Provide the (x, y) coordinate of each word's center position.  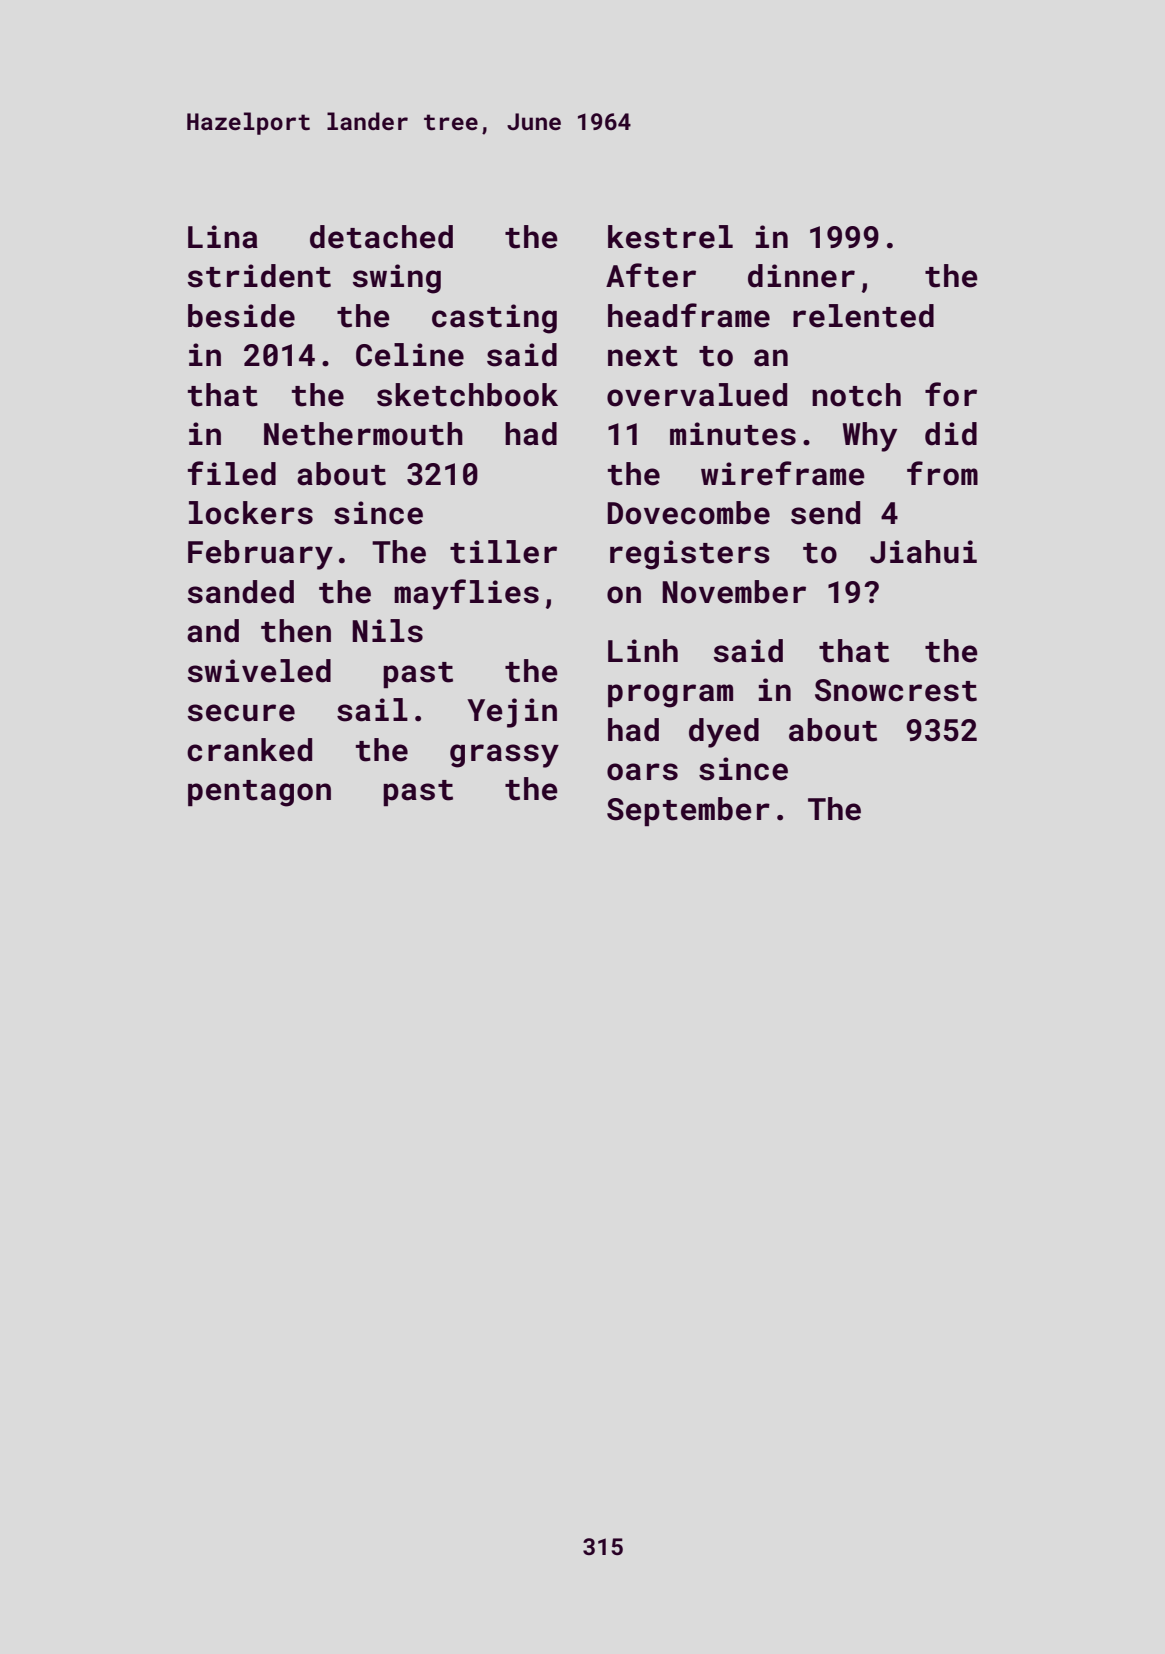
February (260, 555)
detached (381, 237)
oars (642, 772)
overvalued (697, 395)
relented (863, 316)
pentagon (259, 793)
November (734, 592)
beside (241, 316)
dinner (801, 276)
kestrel (670, 237)
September (688, 811)
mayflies (466, 594)
